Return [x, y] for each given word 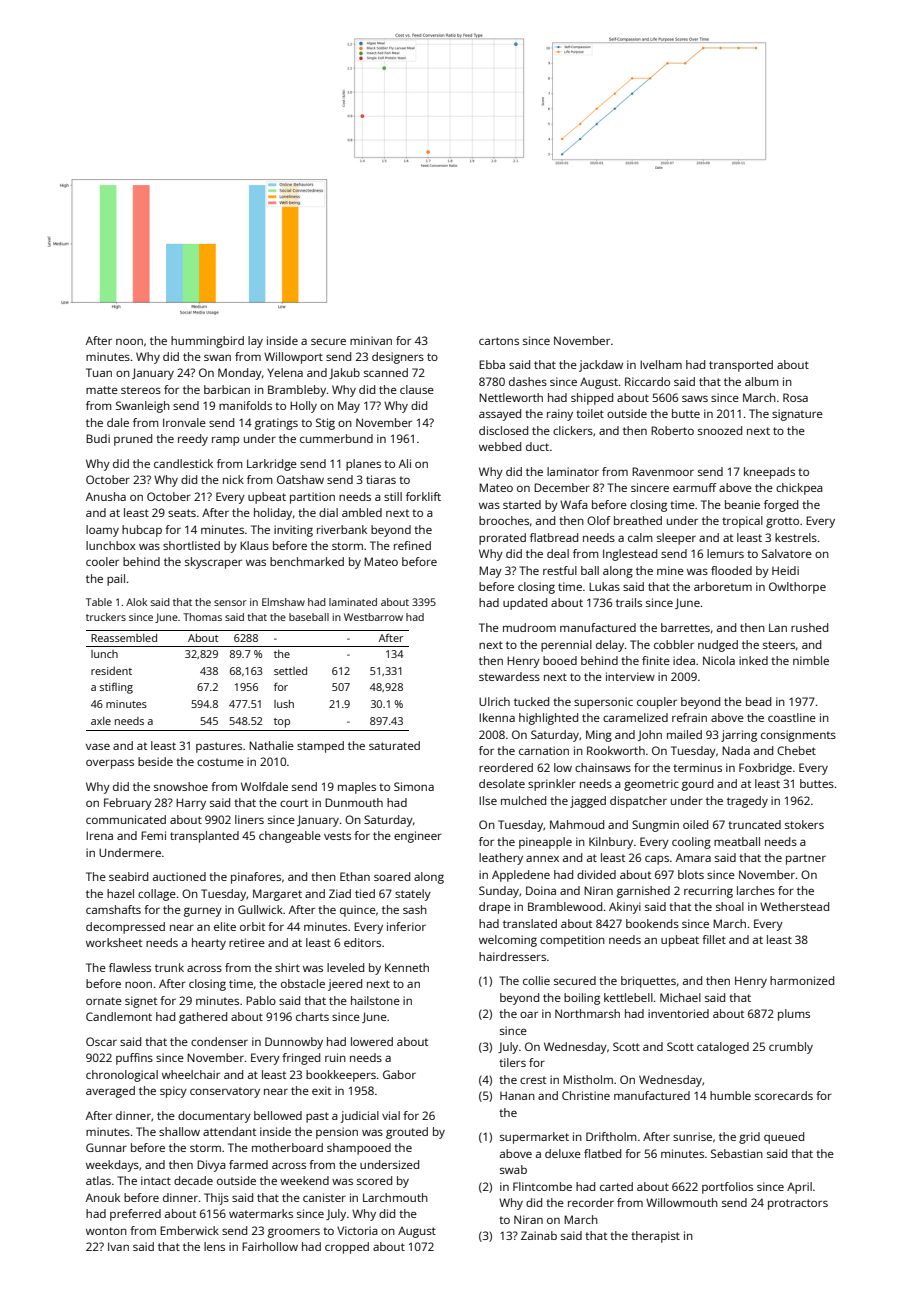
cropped [347, 1248]
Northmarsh [587, 1013]
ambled [362, 512]
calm [640, 537]
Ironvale [184, 422]
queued [784, 1138]
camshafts [113, 909]
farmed [248, 1164]
